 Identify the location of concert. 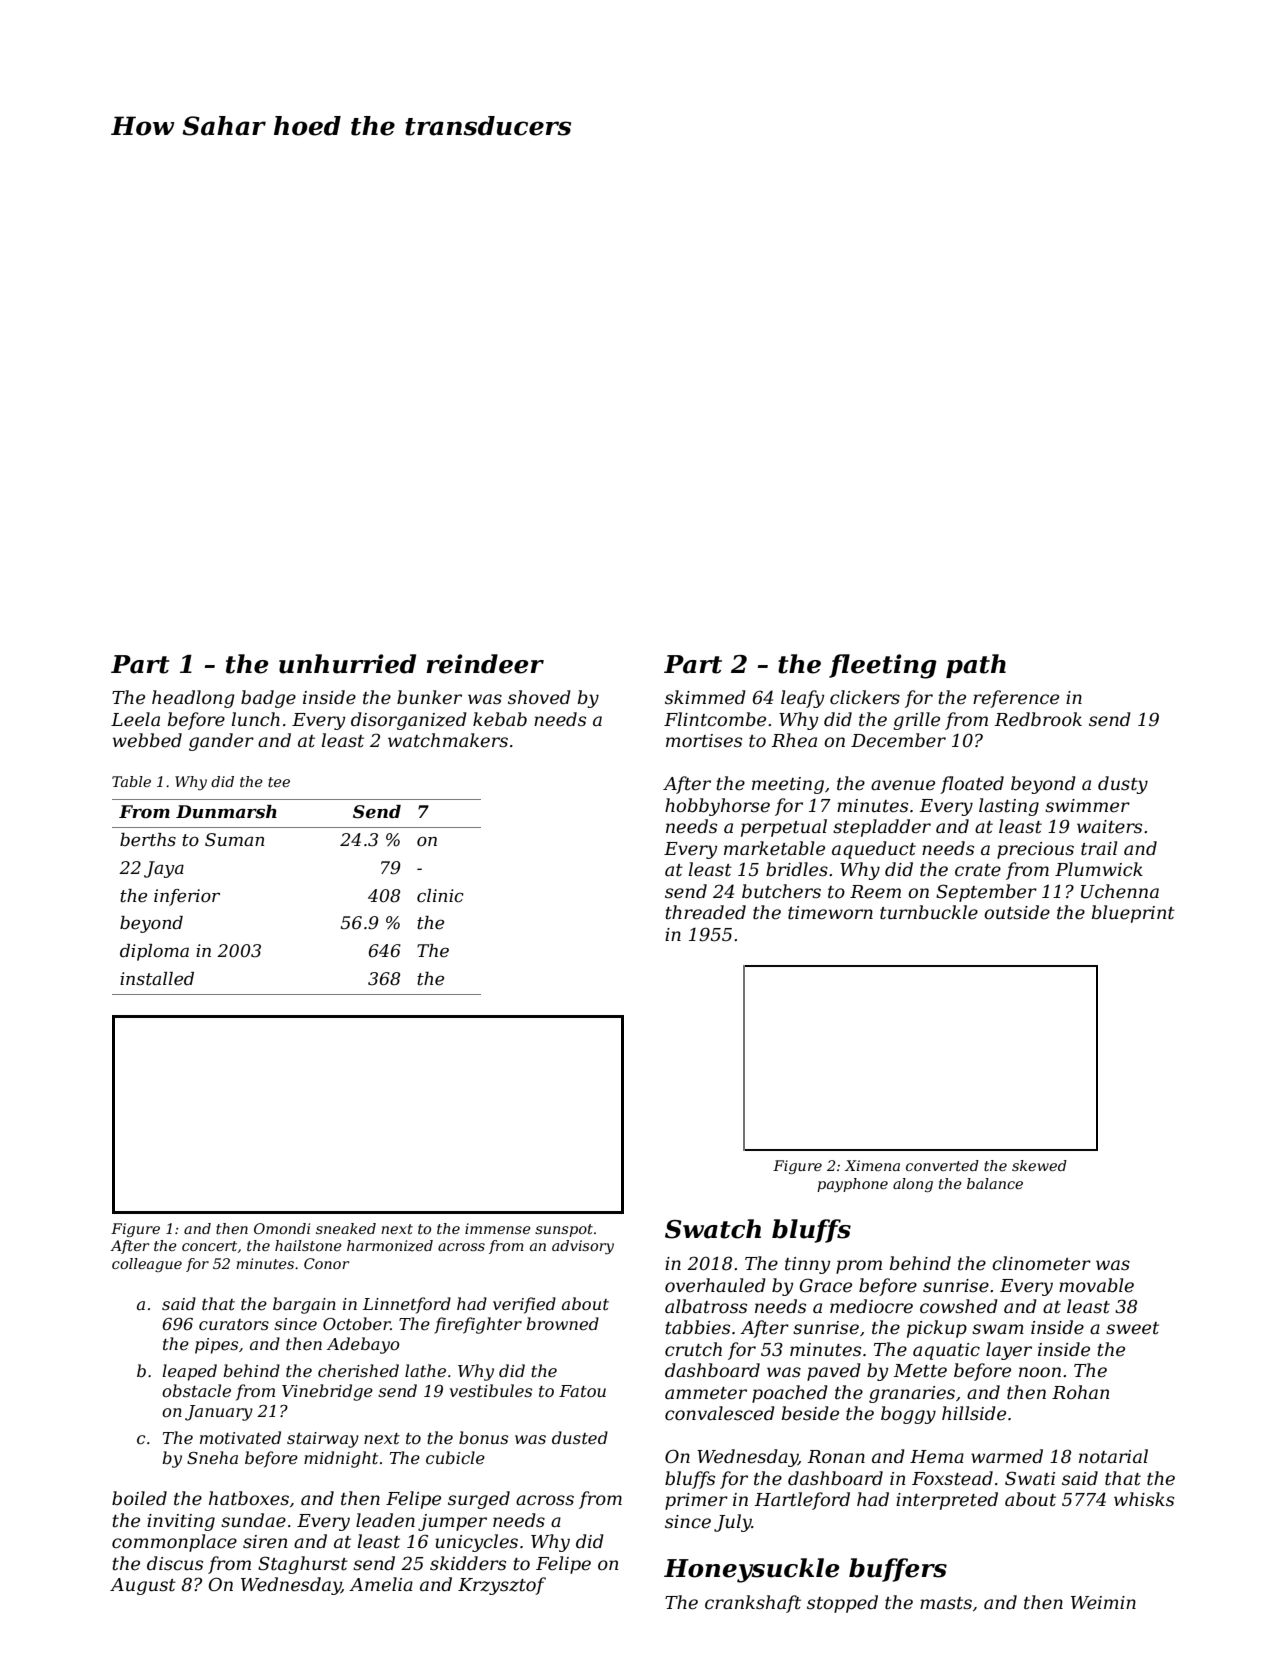
(209, 1246).
